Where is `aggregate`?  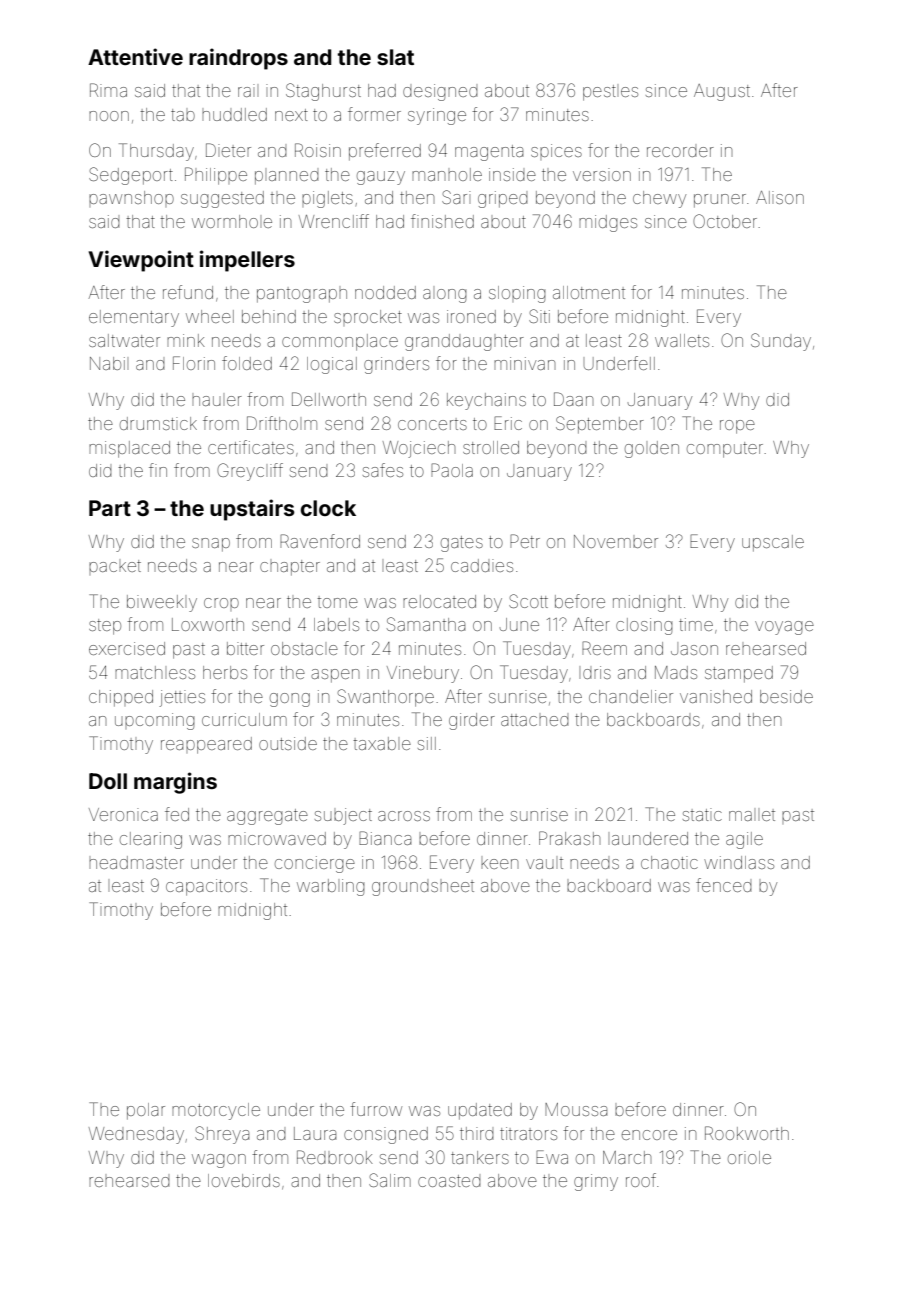
aggregate is located at coordinates (267, 817).
